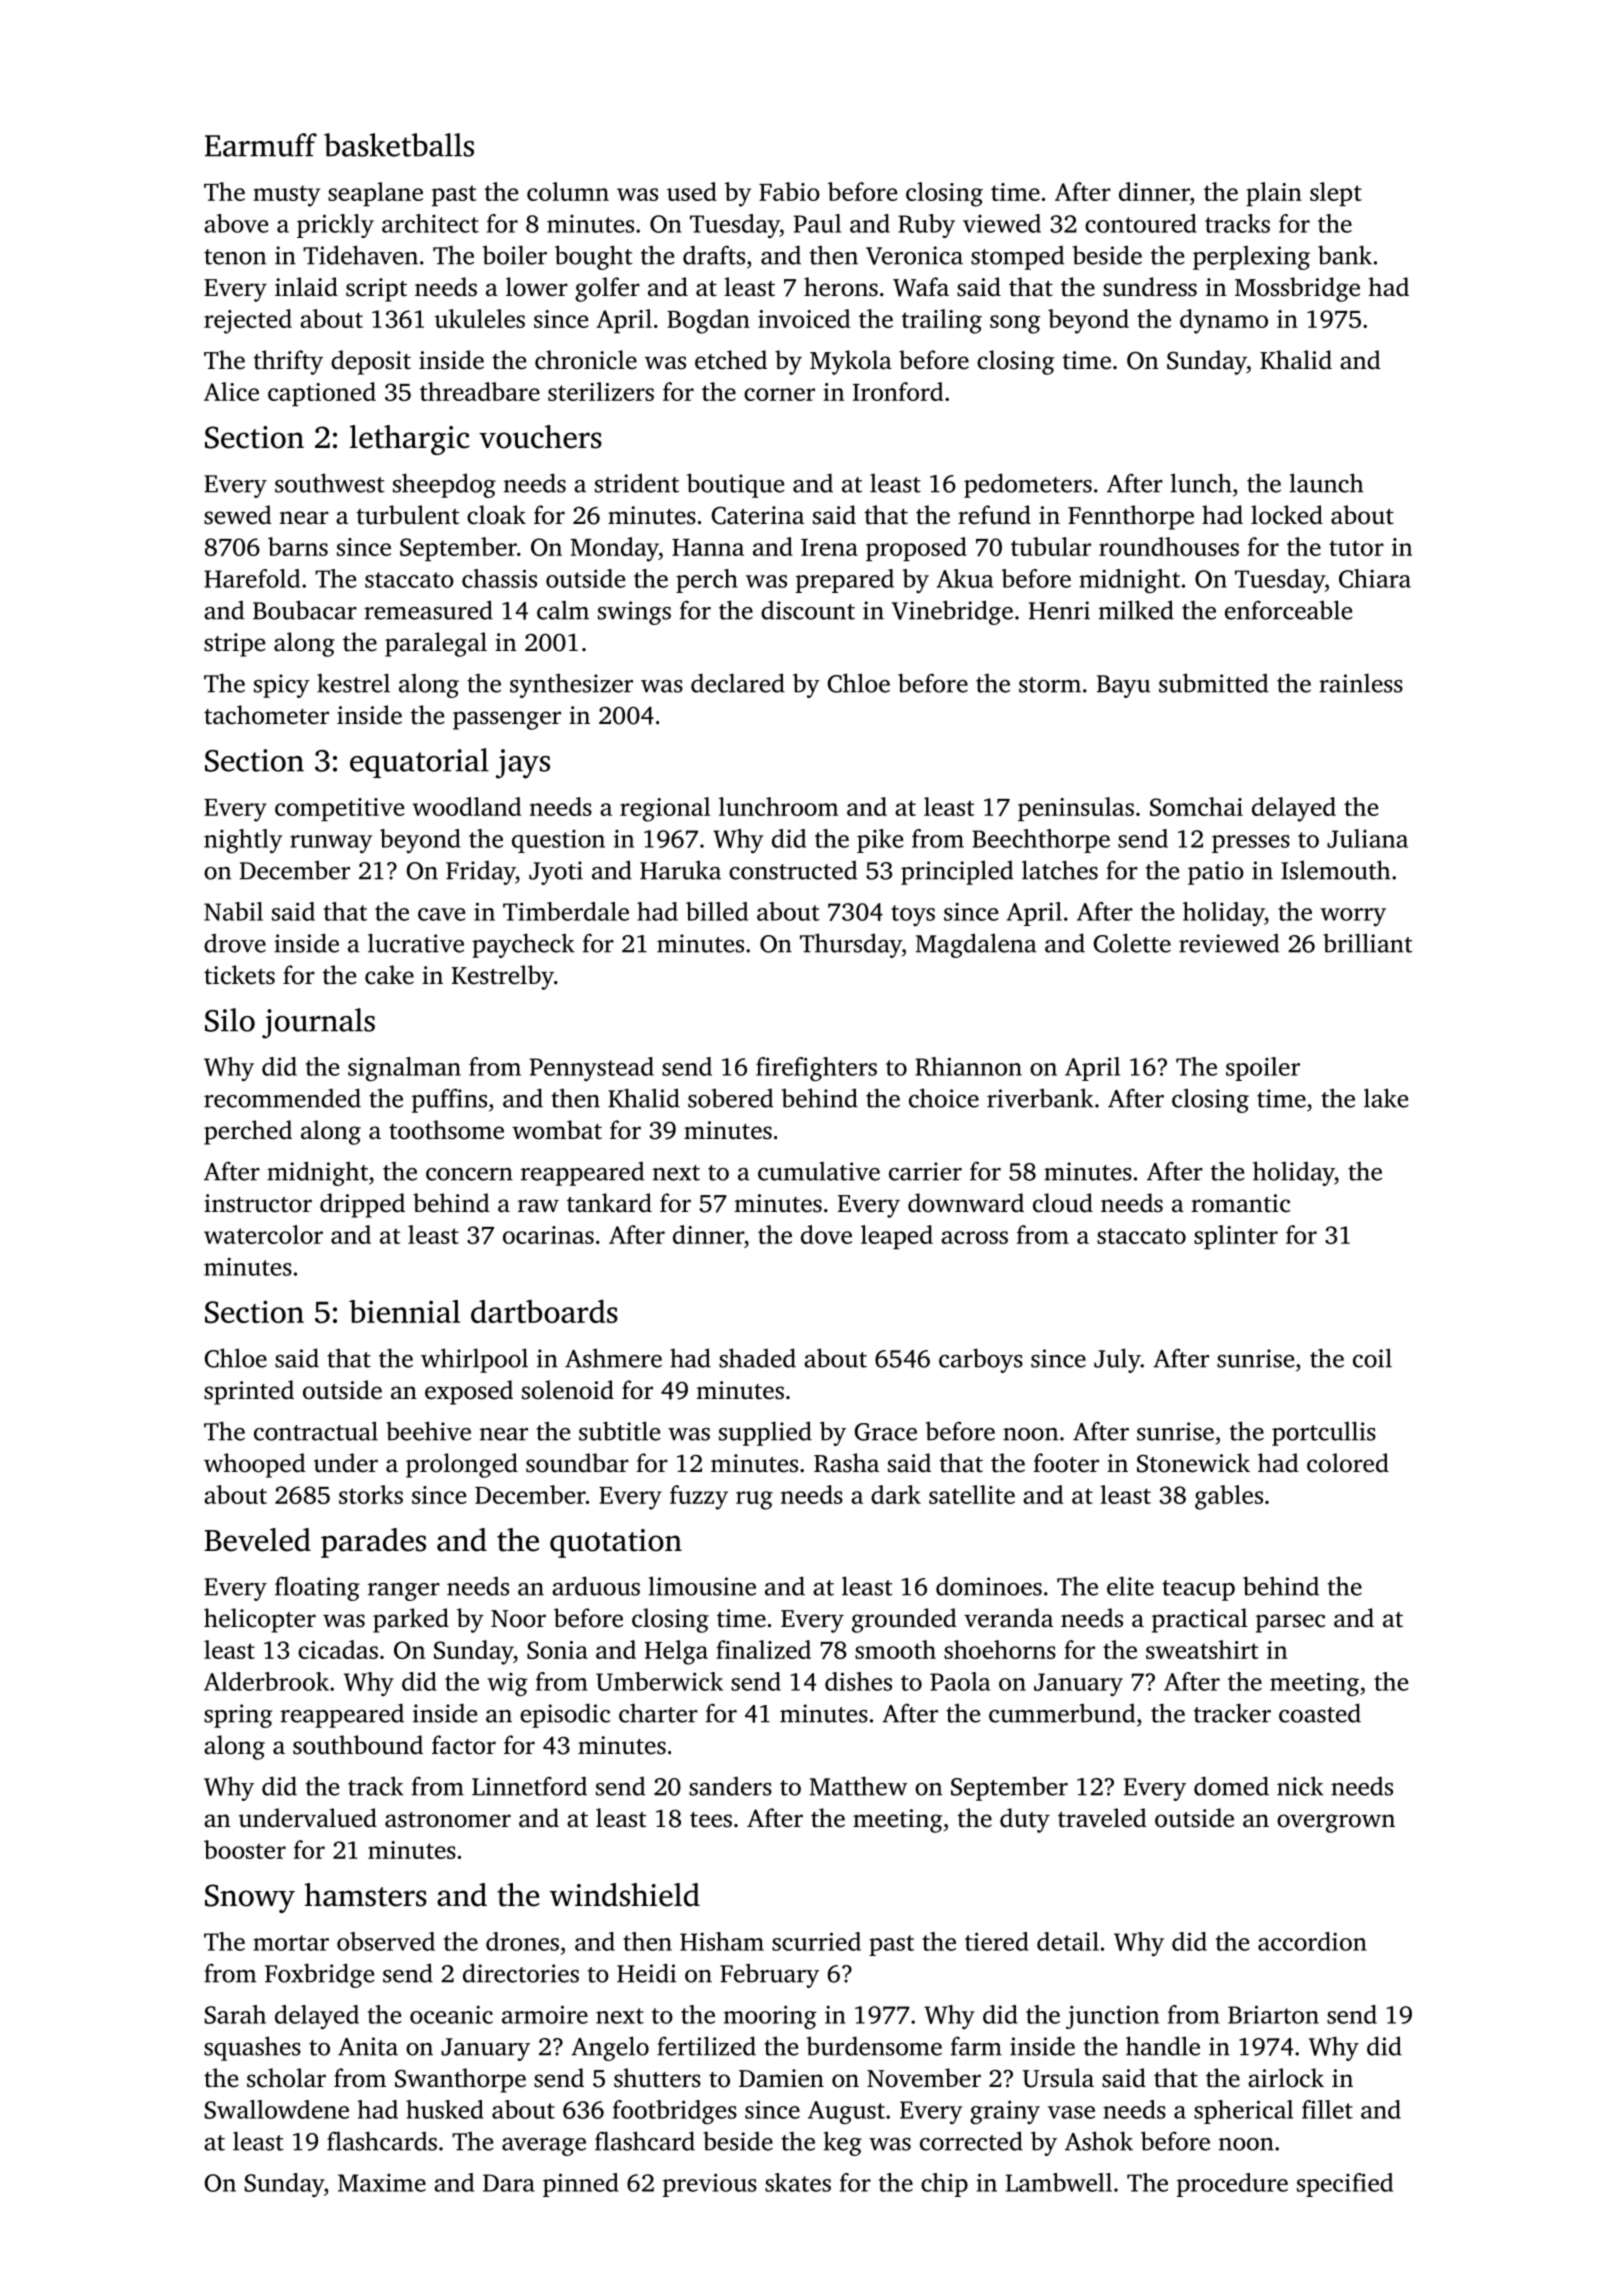 Image resolution: width=1620 pixels, height=2292 pixels. Describe the element at coordinates (634, 613) in the screenshot. I see `swings` at that location.
